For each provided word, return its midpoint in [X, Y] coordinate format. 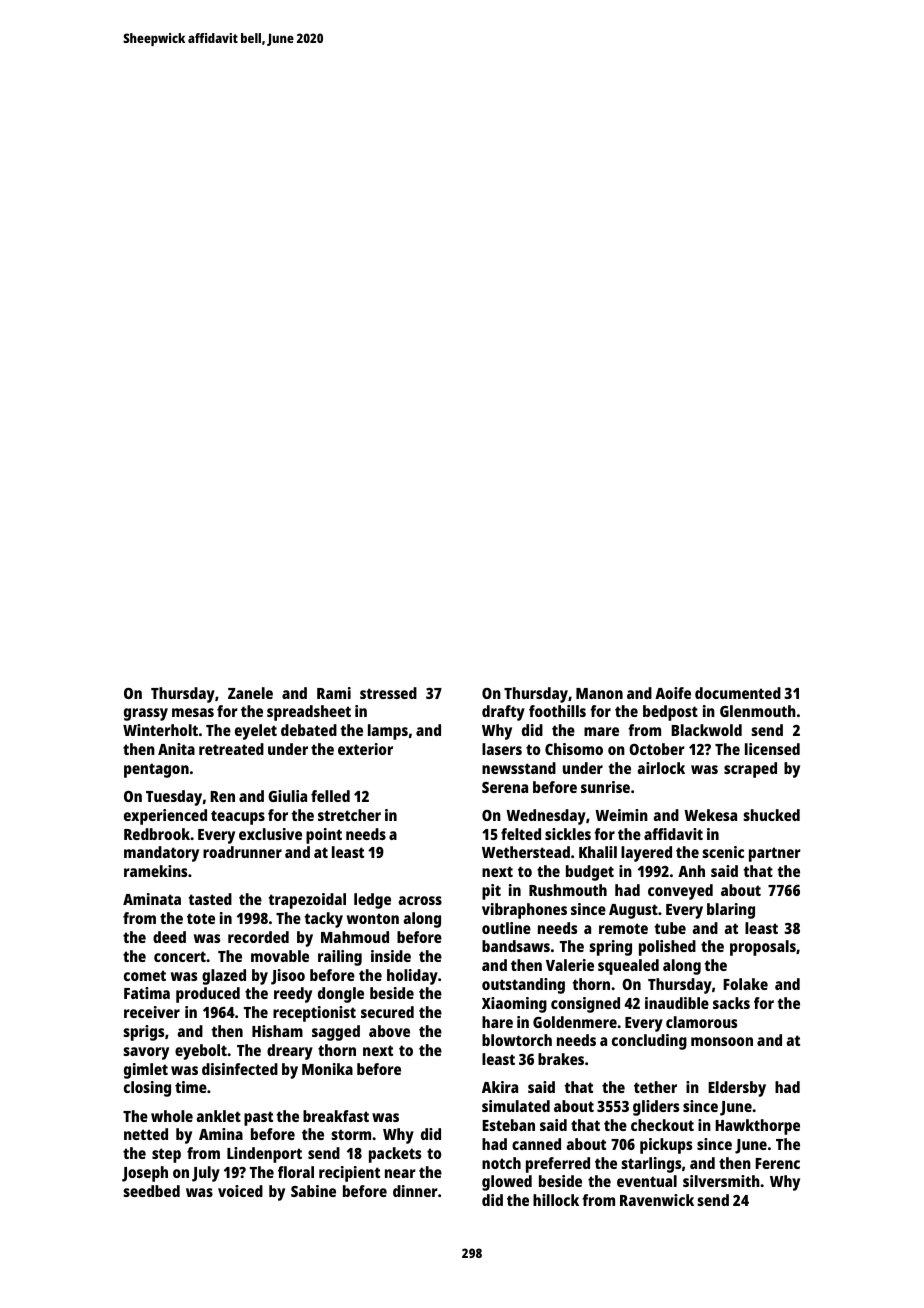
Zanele [250, 693]
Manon [599, 693]
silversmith [721, 1181]
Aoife [673, 693]
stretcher [349, 815]
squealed [628, 967]
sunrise [605, 787]
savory [146, 1053]
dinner [415, 1191]
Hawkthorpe [757, 1127]
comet [145, 975]
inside [391, 956]
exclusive [270, 834]
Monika [327, 1069]
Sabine [313, 1191]
